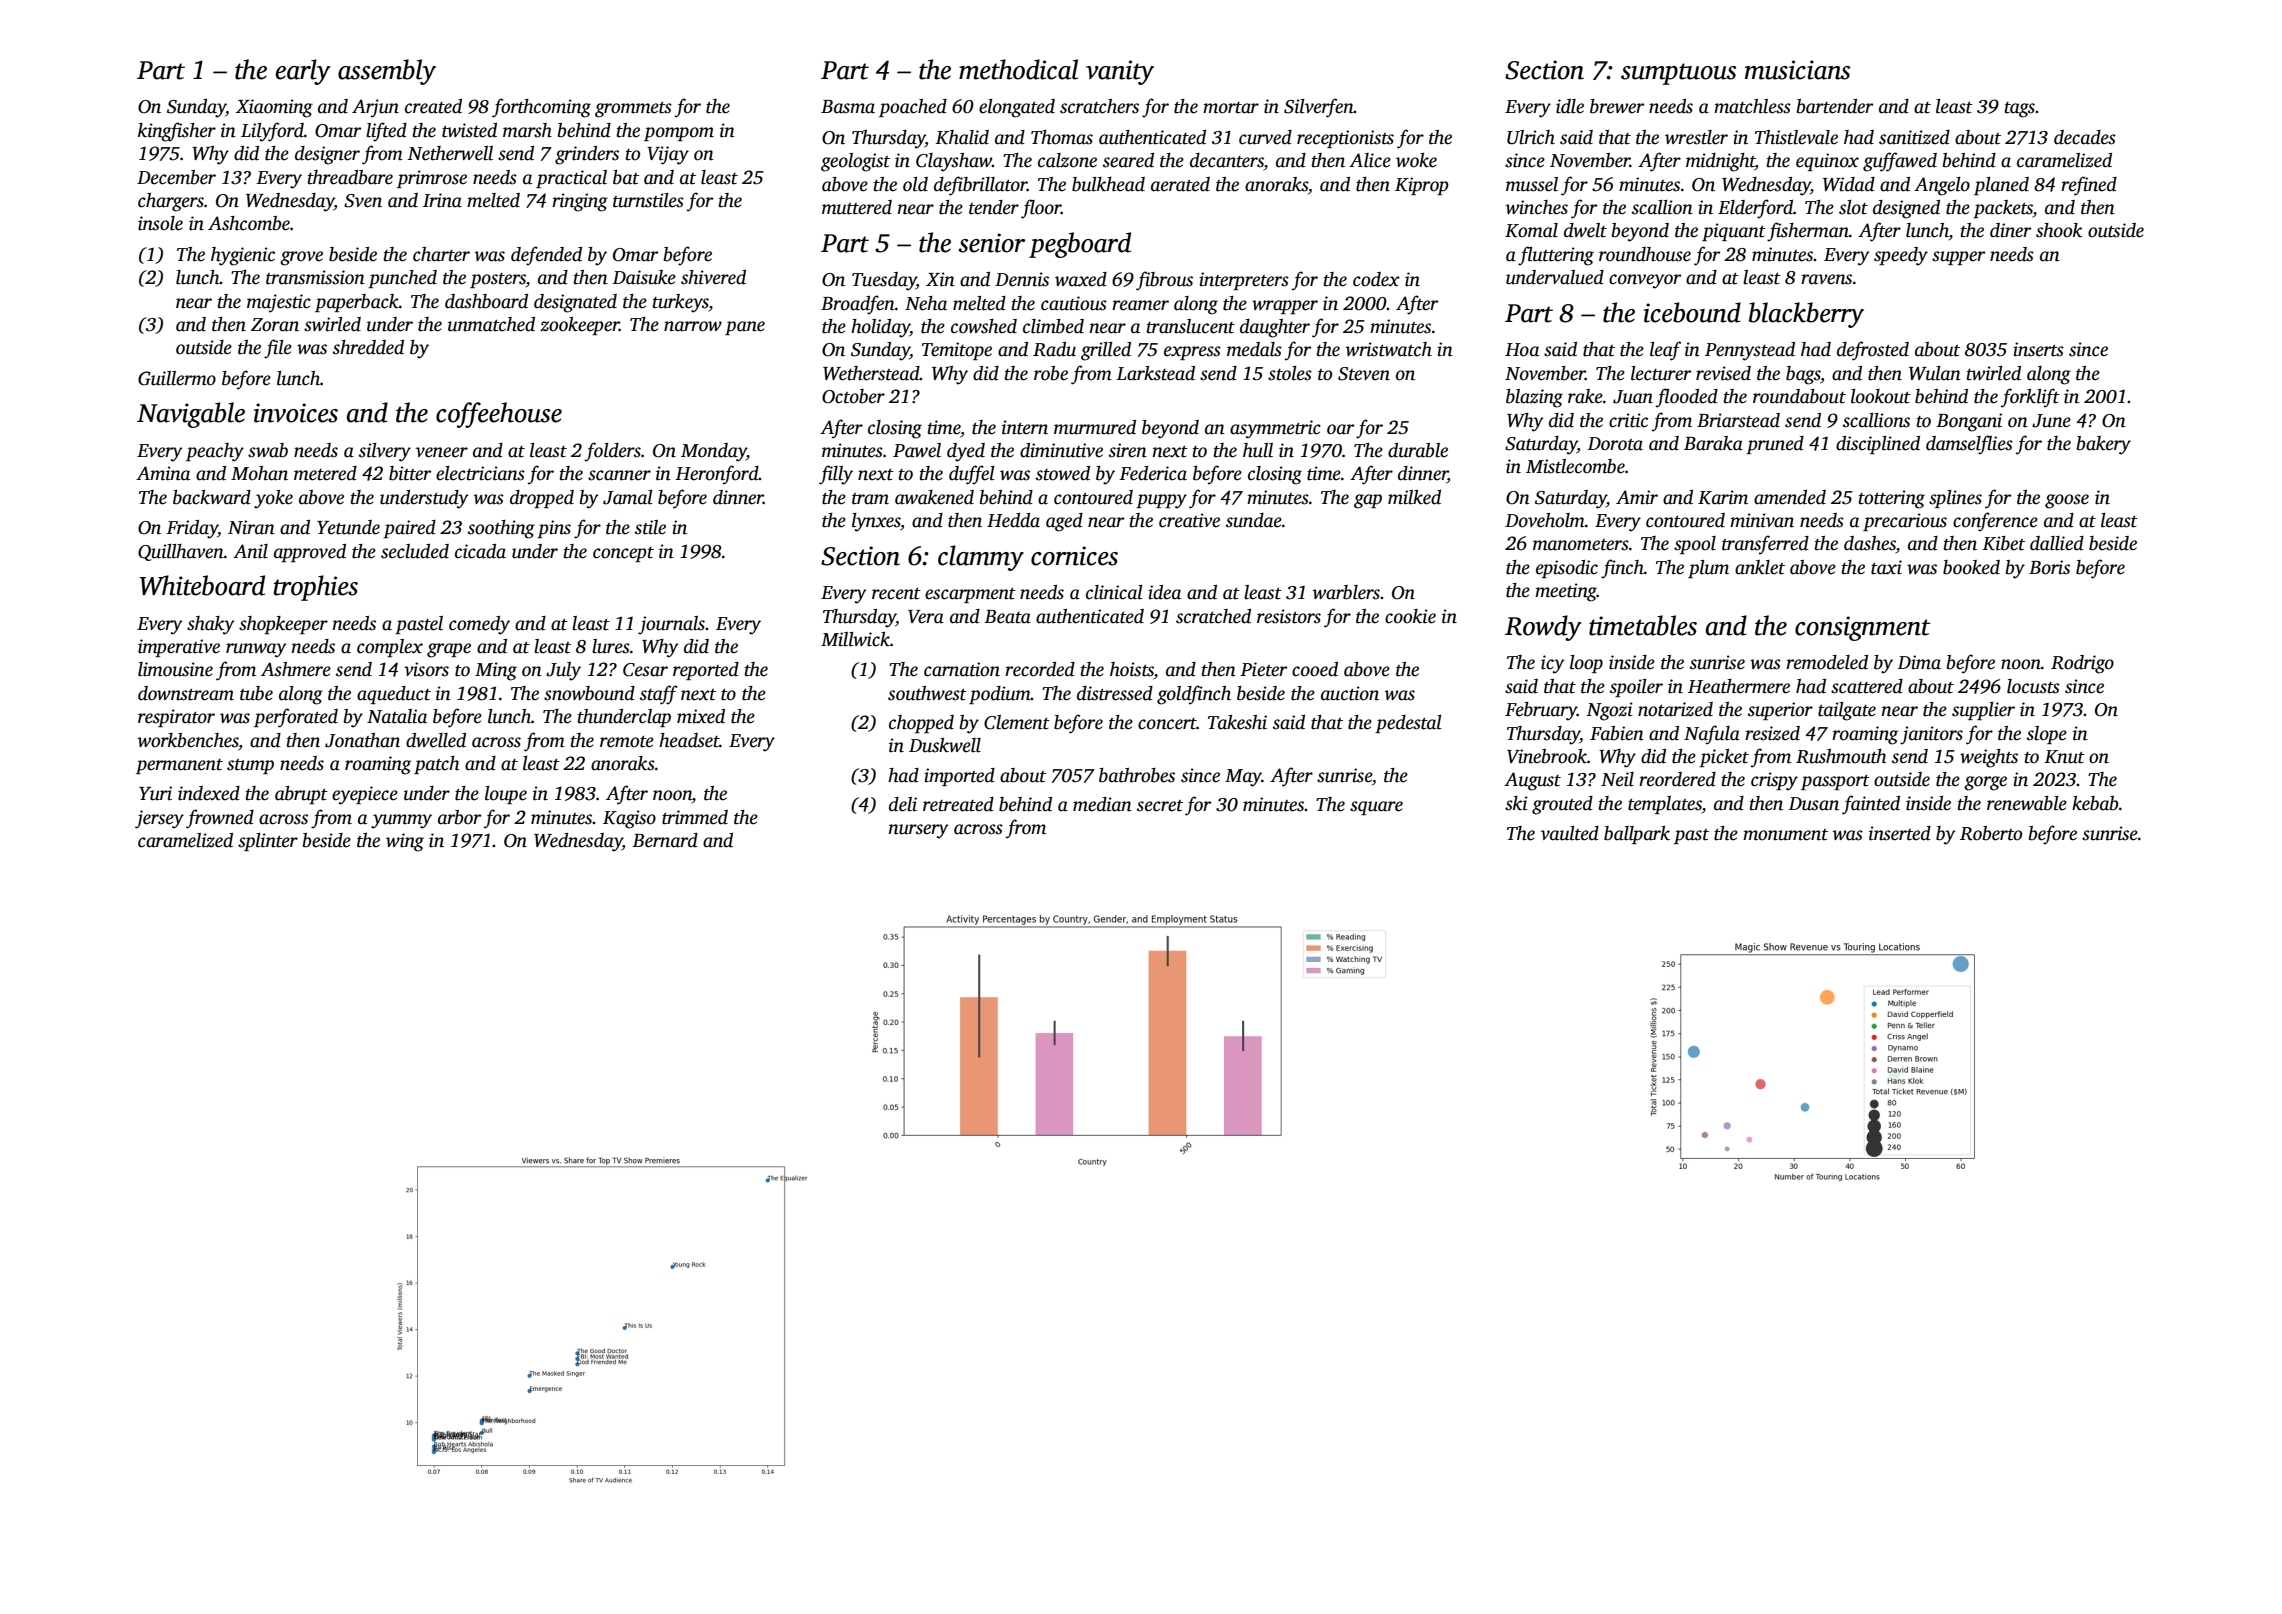 This screenshot has width=2282, height=1614. What do you see at coordinates (1120, 72) in the screenshot?
I see `vanity` at bounding box center [1120, 72].
